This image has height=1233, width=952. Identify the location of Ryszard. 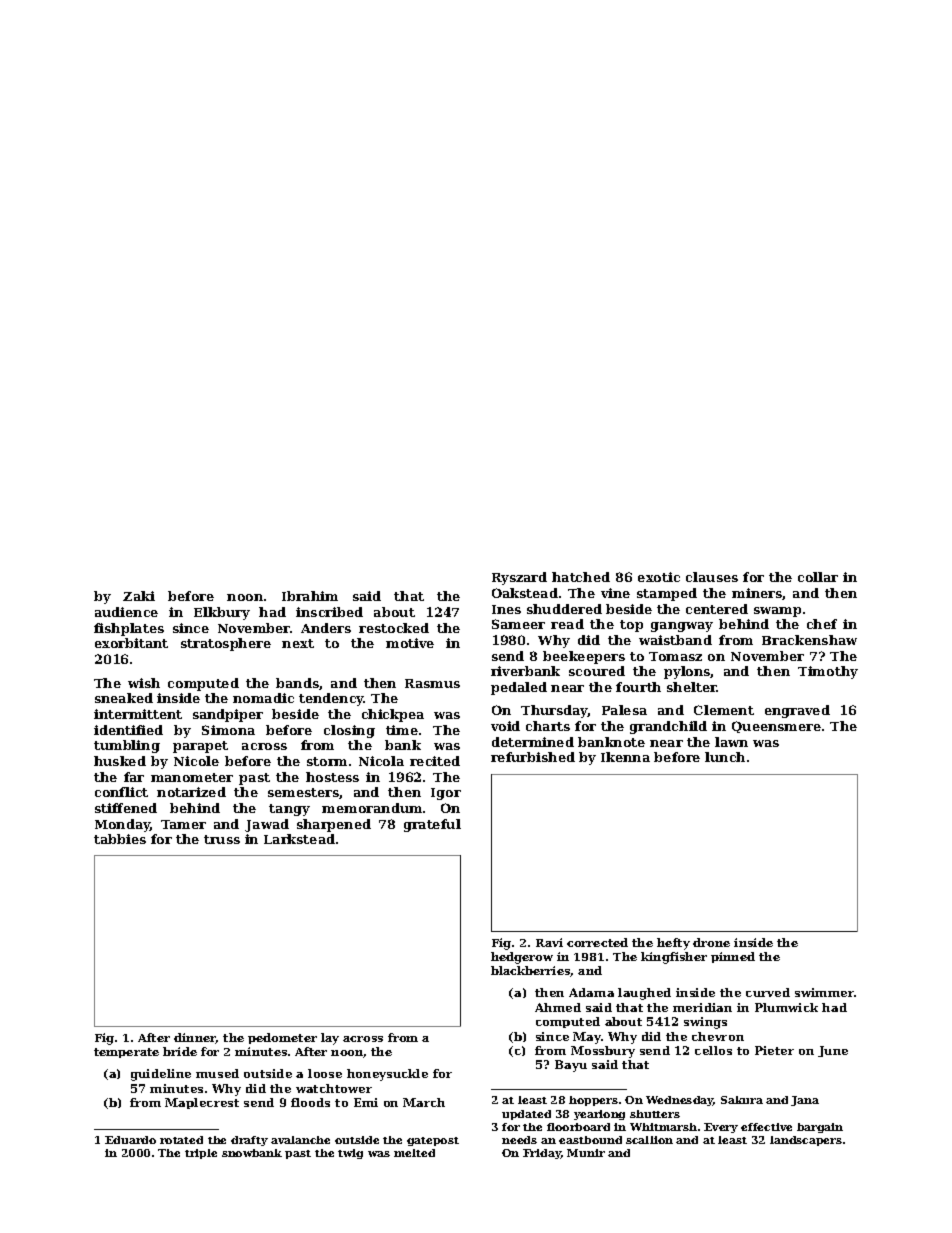
(519, 578).
